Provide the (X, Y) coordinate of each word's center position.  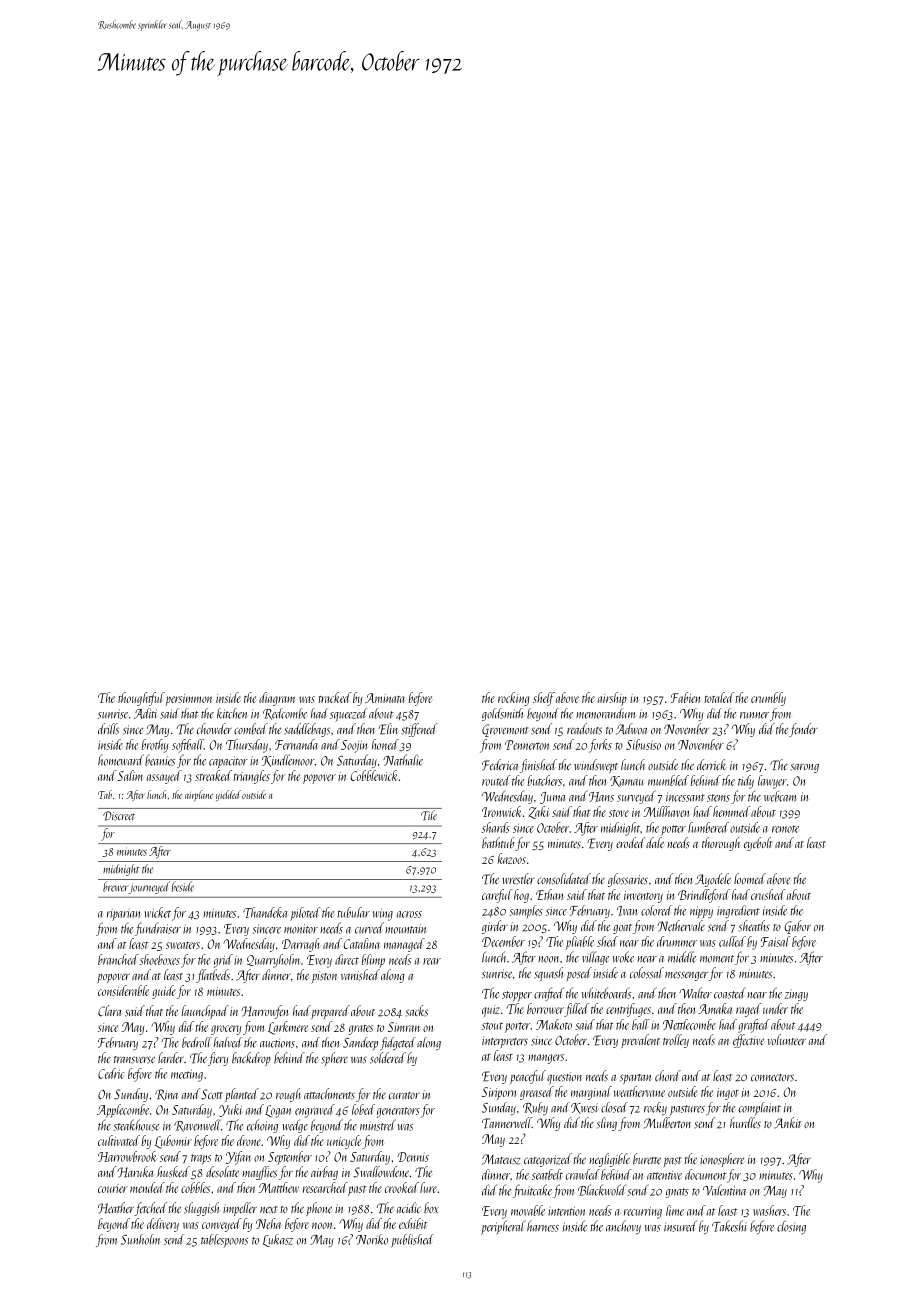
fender (803, 730)
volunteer (787, 1039)
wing (383, 915)
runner (754, 715)
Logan (278, 1111)
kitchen (232, 713)
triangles (251, 777)
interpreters (505, 1042)
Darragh (301, 945)
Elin (388, 729)
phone (319, 1209)
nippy (701, 912)
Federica (500, 765)
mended (147, 1187)
